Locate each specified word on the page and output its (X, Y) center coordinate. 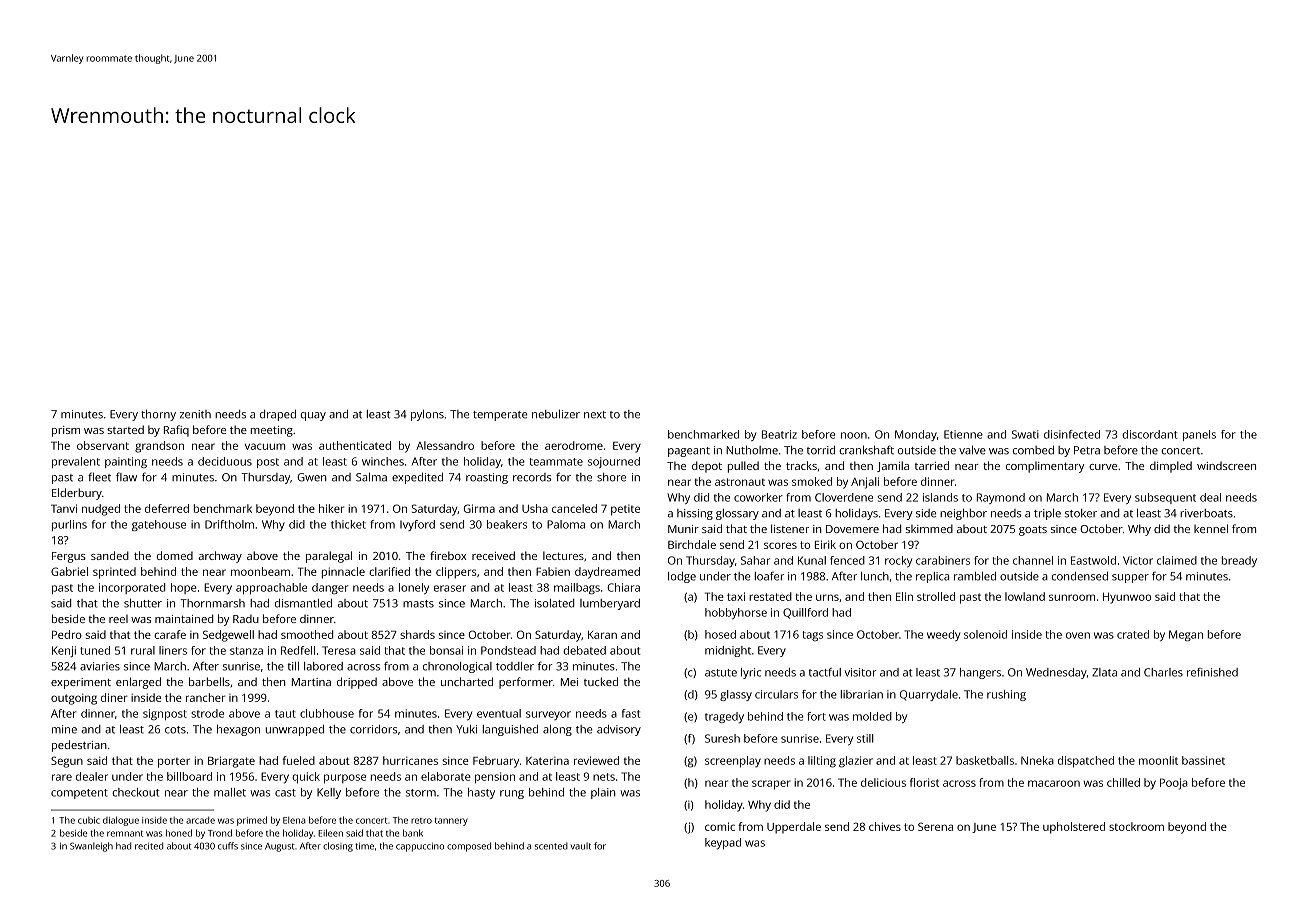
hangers (980, 673)
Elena (294, 820)
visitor (860, 672)
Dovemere (852, 529)
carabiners (943, 560)
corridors (373, 729)
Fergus (69, 557)
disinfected (1072, 434)
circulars (776, 694)
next (595, 415)
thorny (158, 415)
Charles (1163, 672)
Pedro (67, 634)
